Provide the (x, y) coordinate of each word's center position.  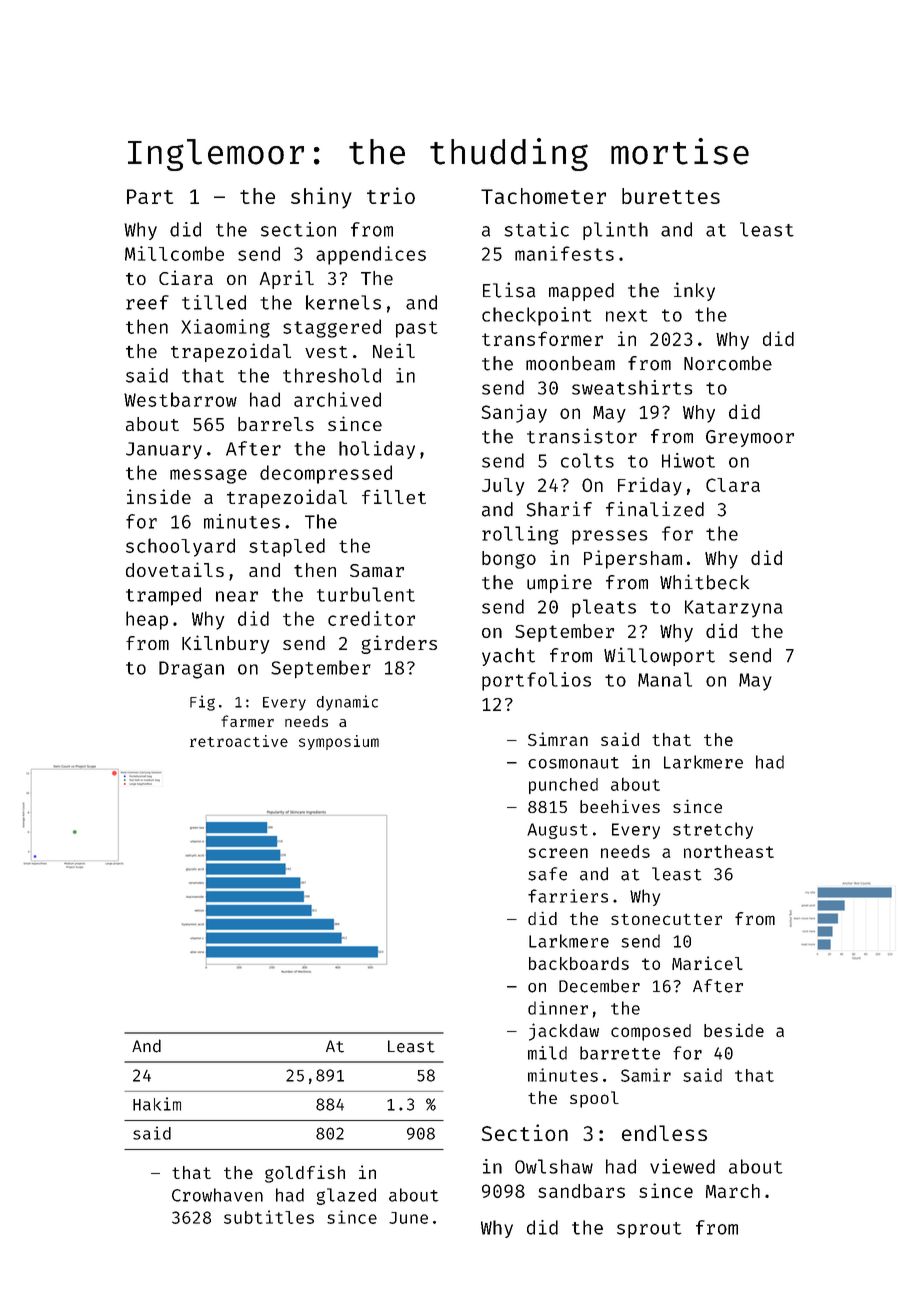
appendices (371, 255)
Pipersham (633, 559)
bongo (509, 560)
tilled (214, 302)
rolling (520, 535)
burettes (671, 196)
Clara (733, 485)
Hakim (157, 1104)
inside (159, 496)
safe (547, 874)
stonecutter (666, 919)
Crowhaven (217, 1195)
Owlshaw (554, 1166)
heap (147, 620)
